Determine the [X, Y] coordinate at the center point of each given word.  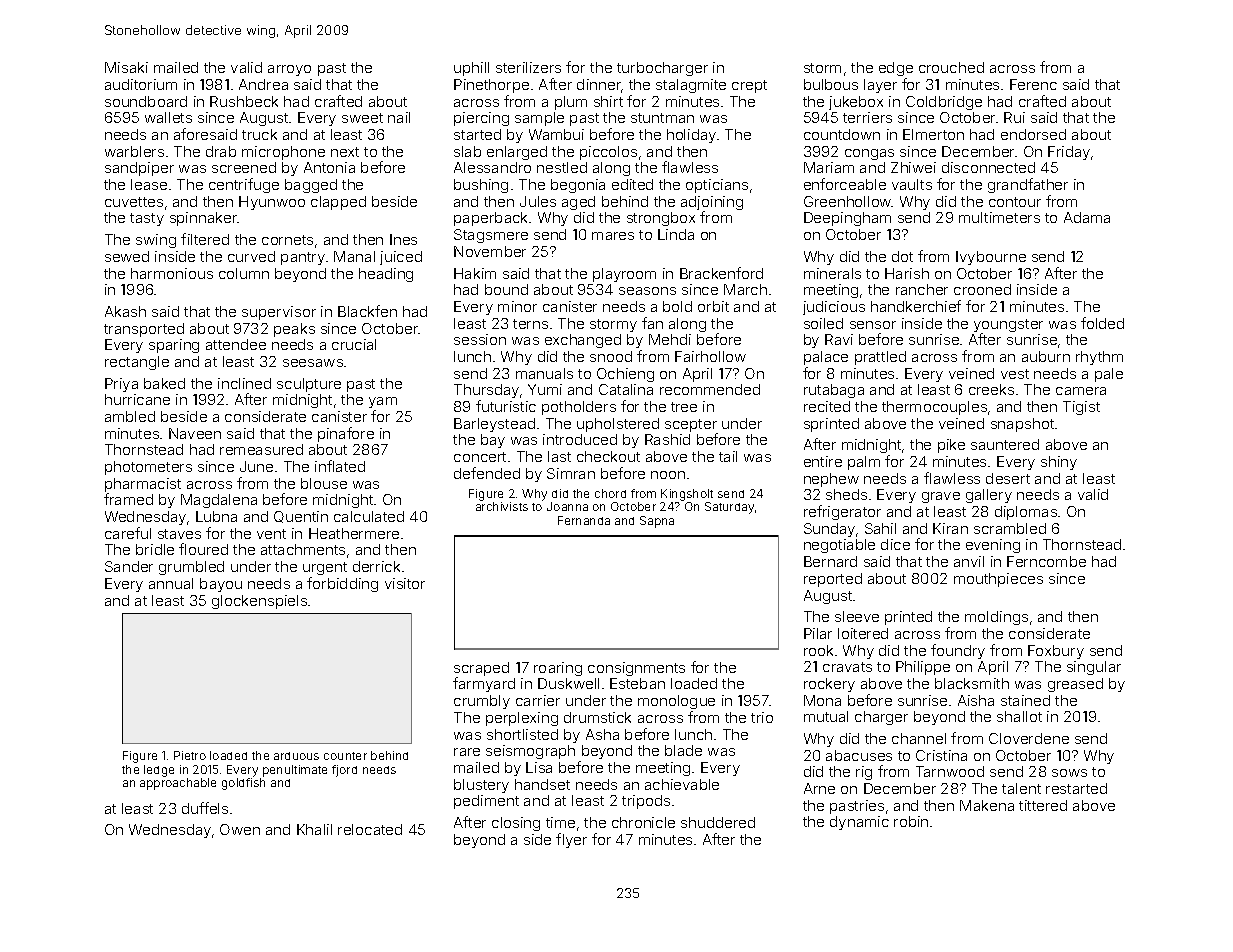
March [745, 289]
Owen [240, 829]
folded [1102, 323]
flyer [571, 840]
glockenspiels [259, 602]
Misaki [126, 67]
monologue [676, 702]
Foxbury [1056, 652]
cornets [287, 240]
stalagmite [691, 86]
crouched [951, 67]
